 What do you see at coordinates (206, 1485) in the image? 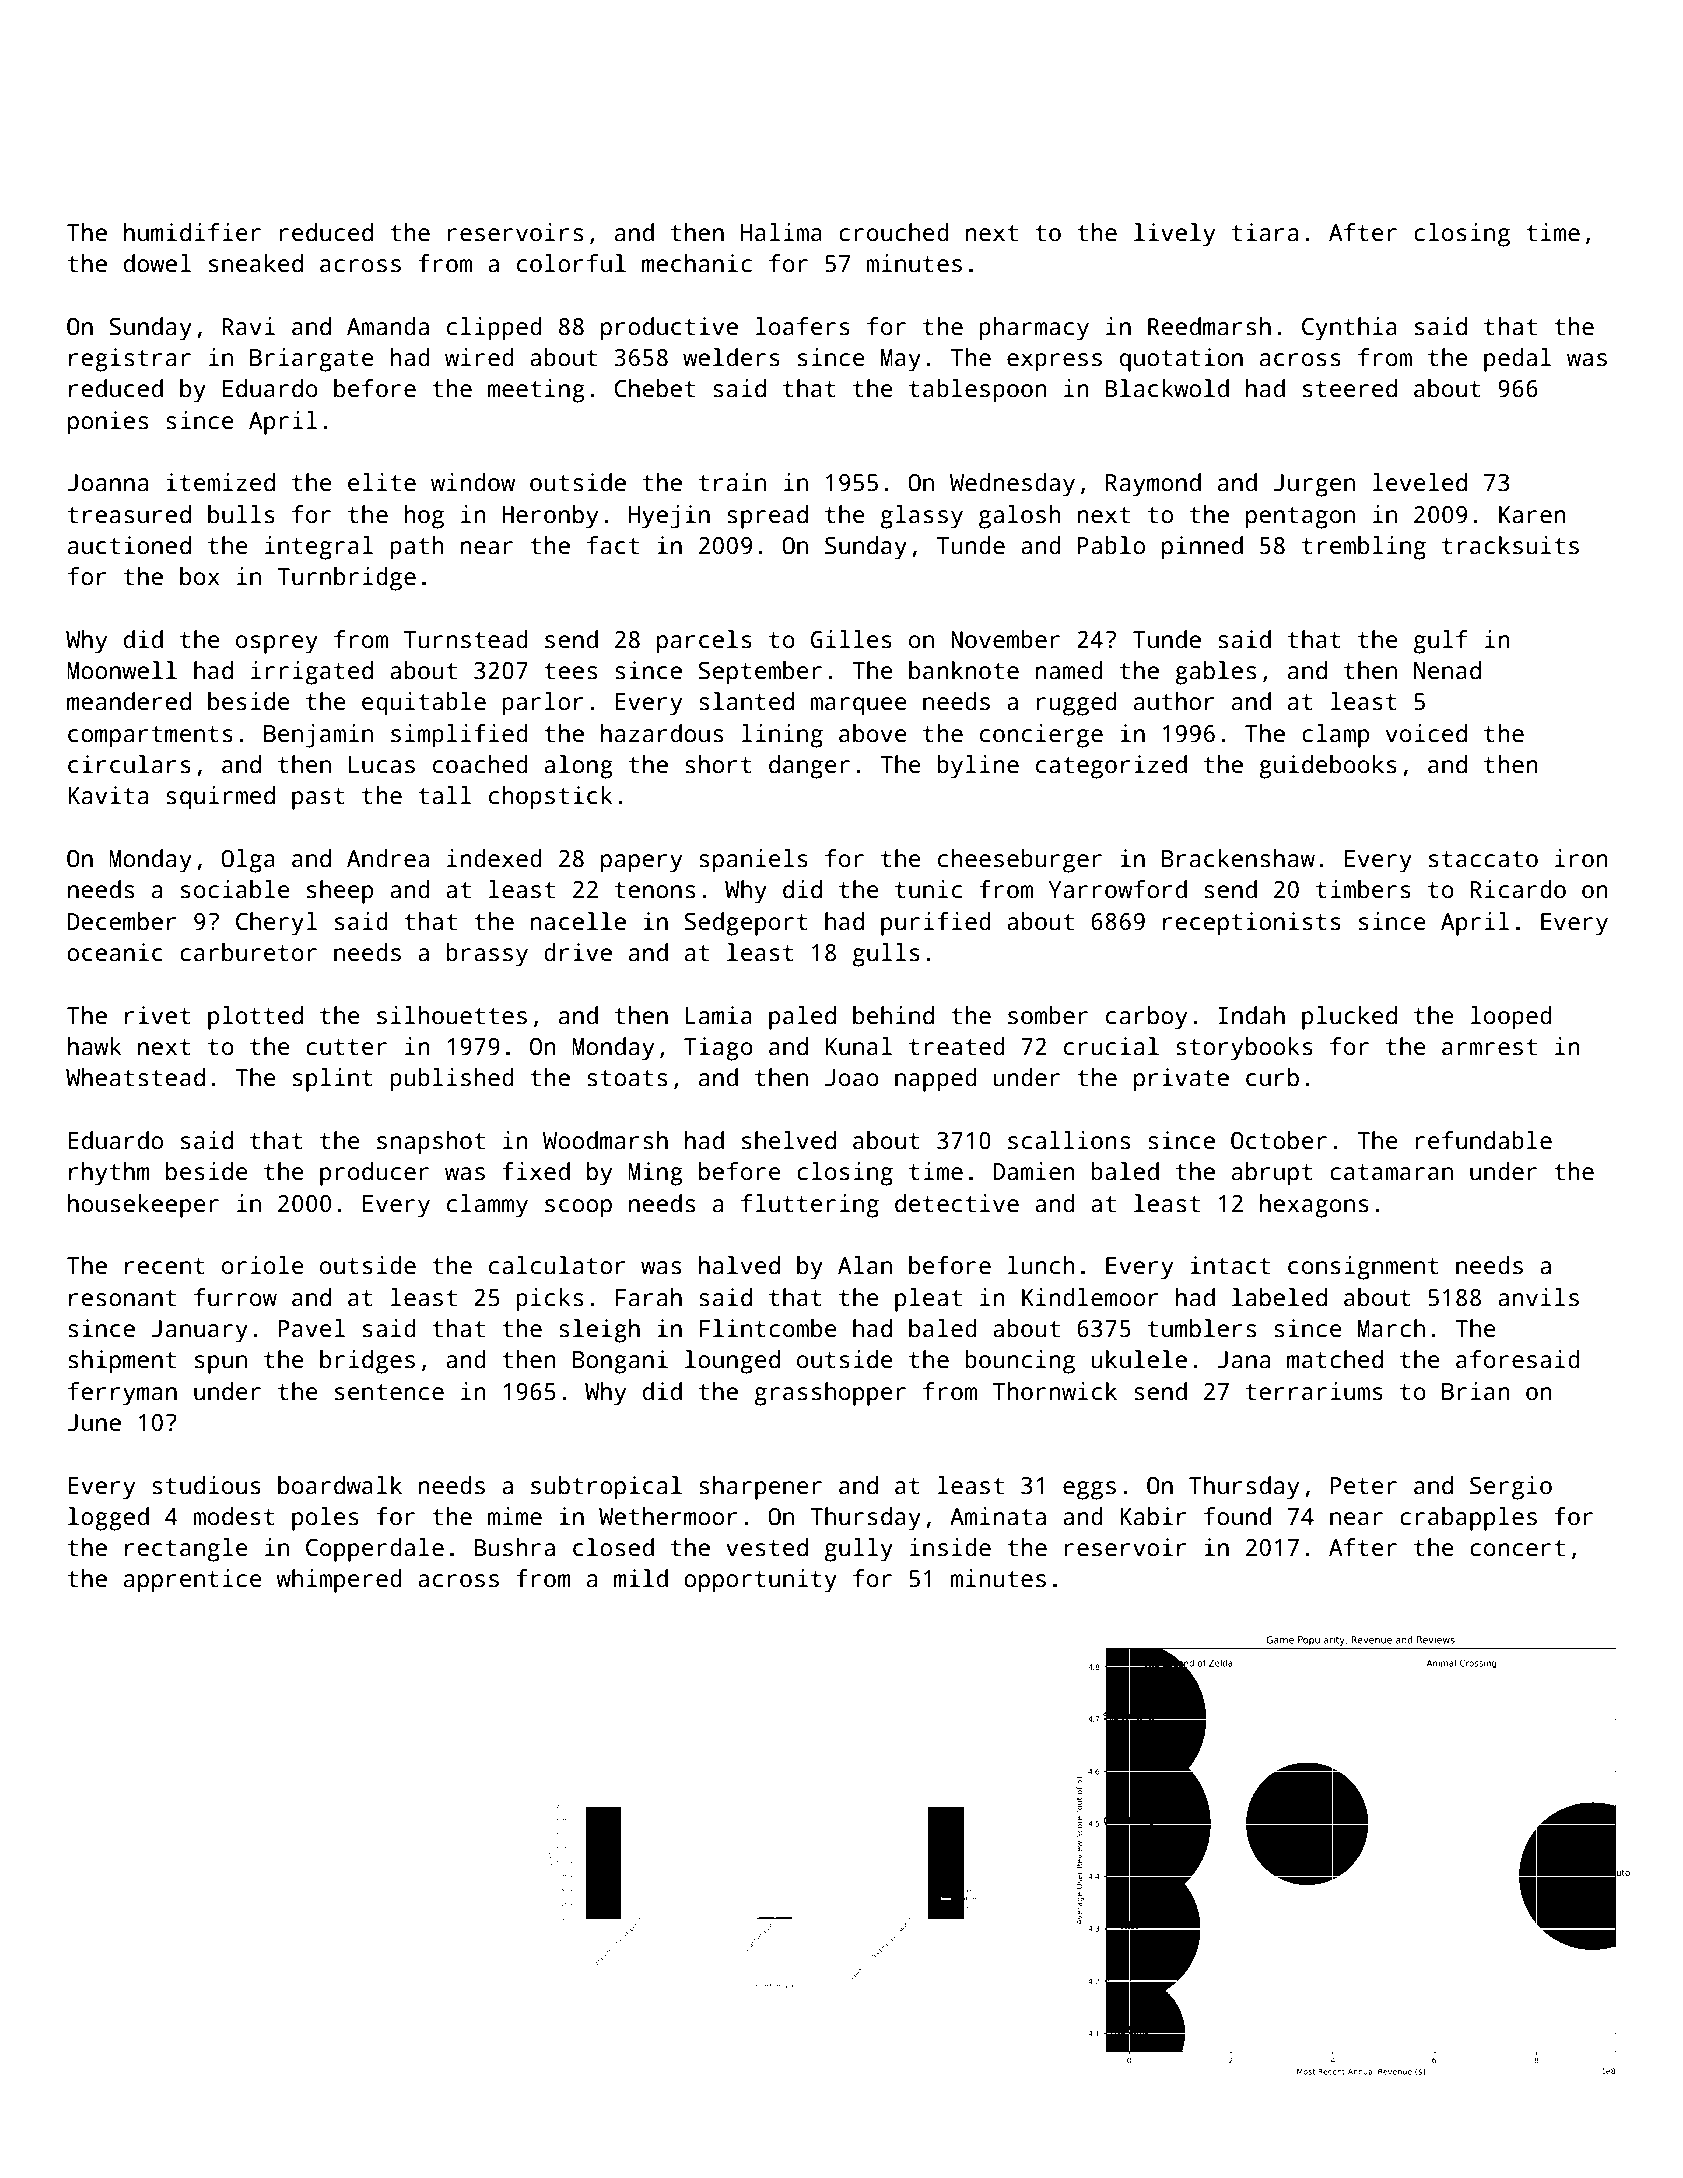
I see `studious` at bounding box center [206, 1485].
